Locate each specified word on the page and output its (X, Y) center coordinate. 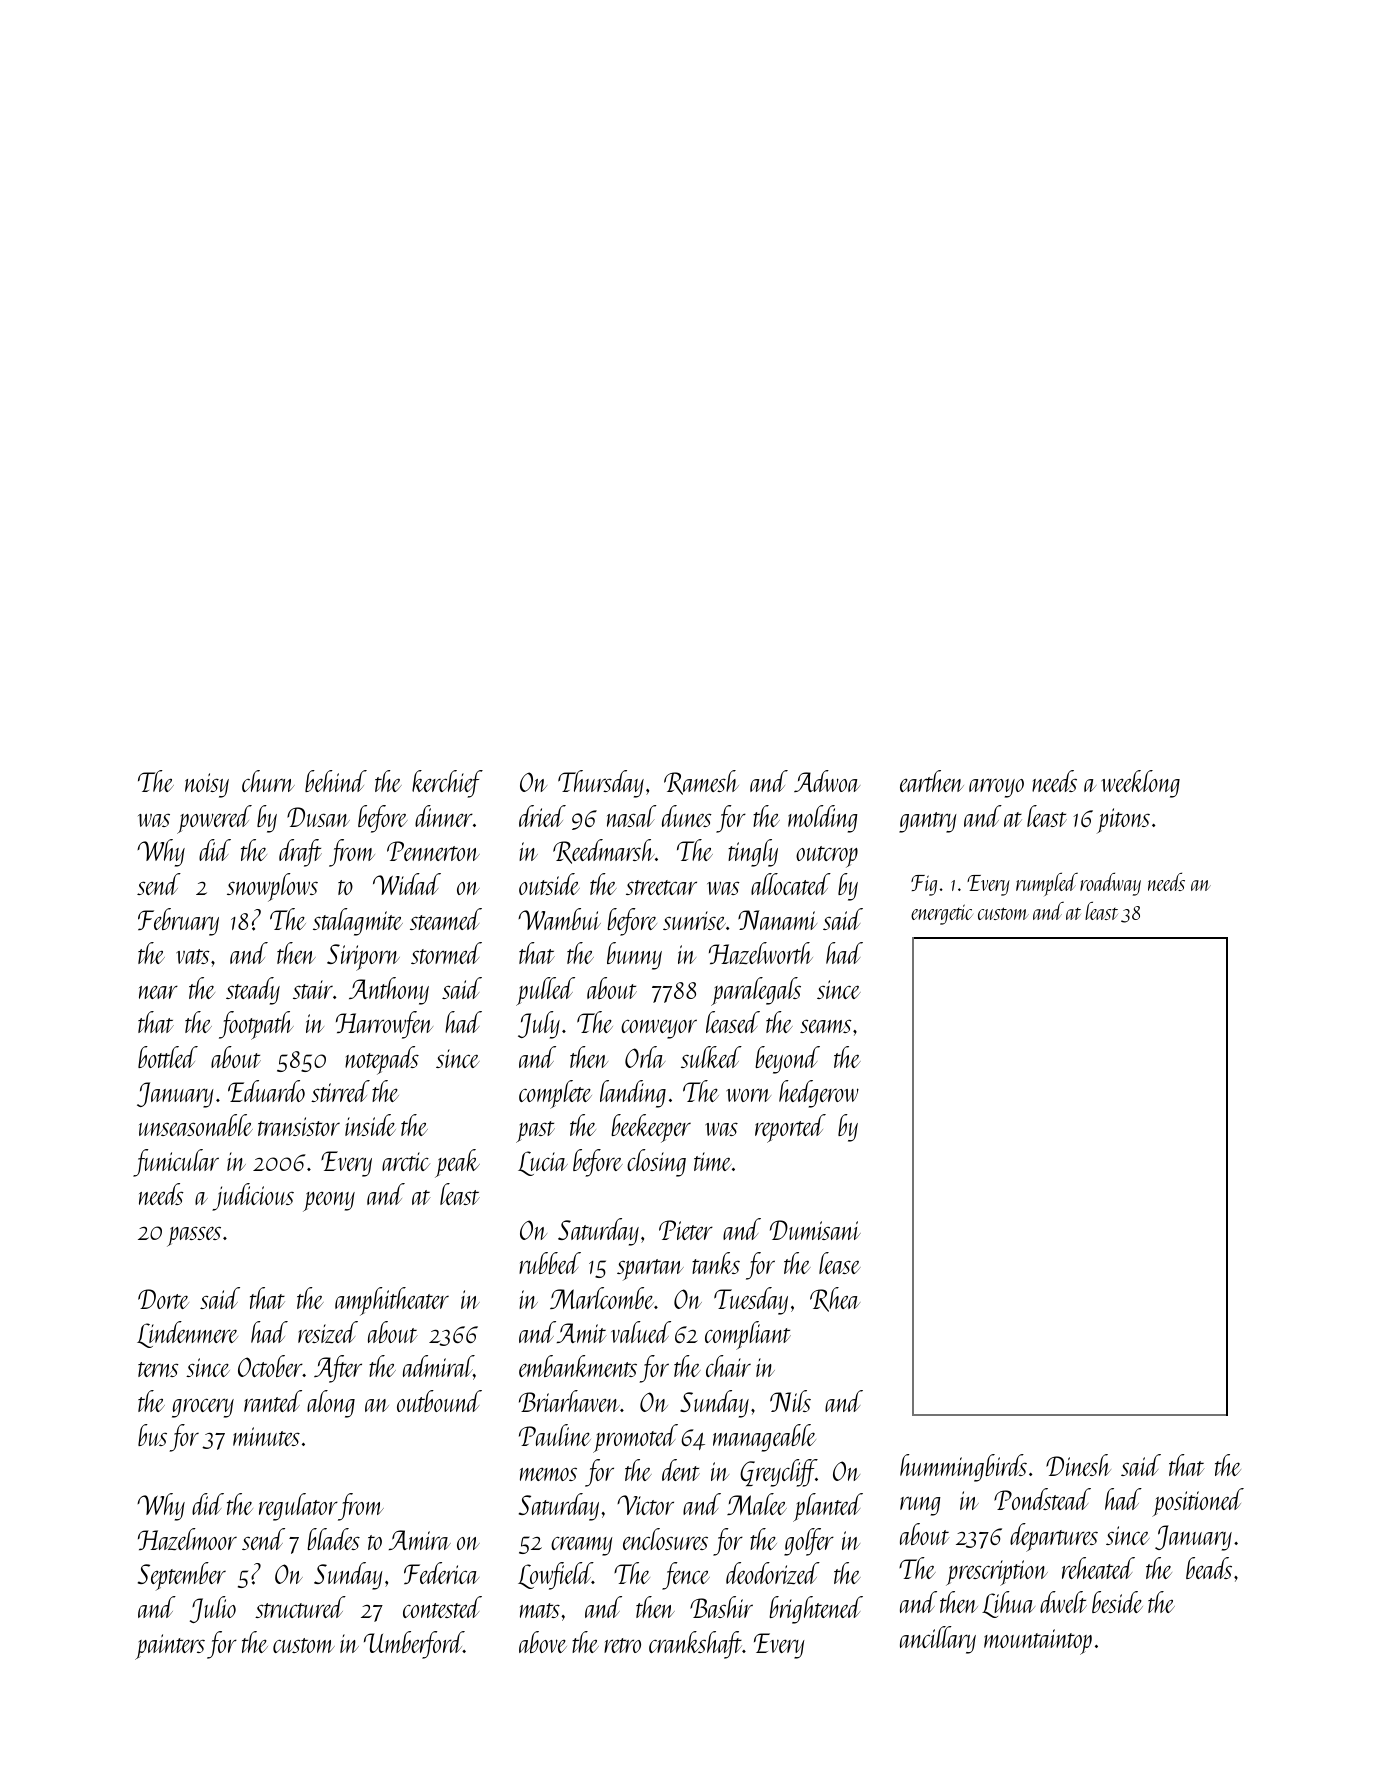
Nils (790, 1401)
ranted (273, 1401)
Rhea (835, 1299)
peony (329, 1202)
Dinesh (1078, 1465)
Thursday (601, 784)
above (543, 1642)
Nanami (777, 920)
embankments (578, 1366)
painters (170, 1647)
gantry (928, 822)
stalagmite (358, 922)
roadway (1110, 884)
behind (336, 781)
